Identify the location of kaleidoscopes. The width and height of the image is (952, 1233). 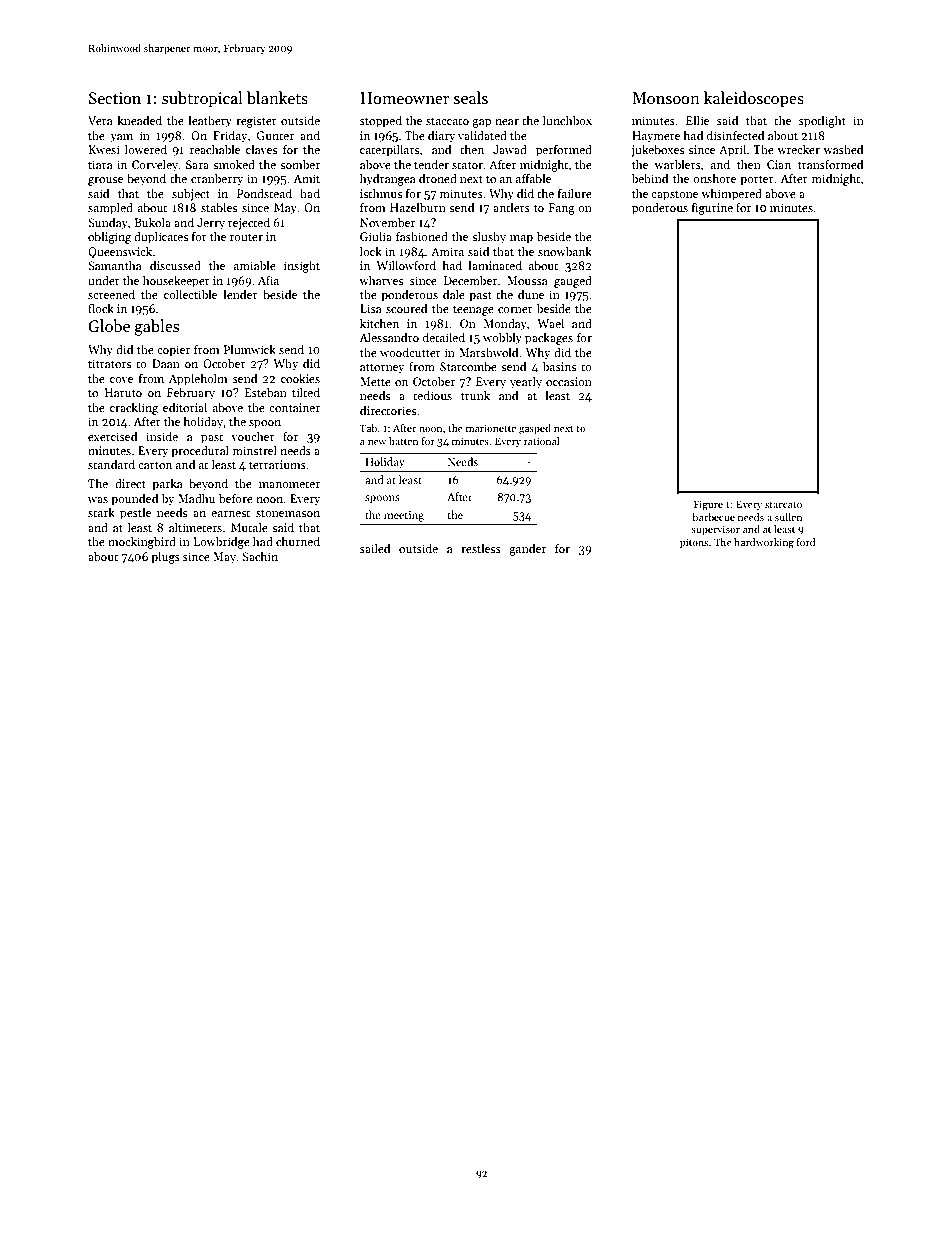
(754, 99).
